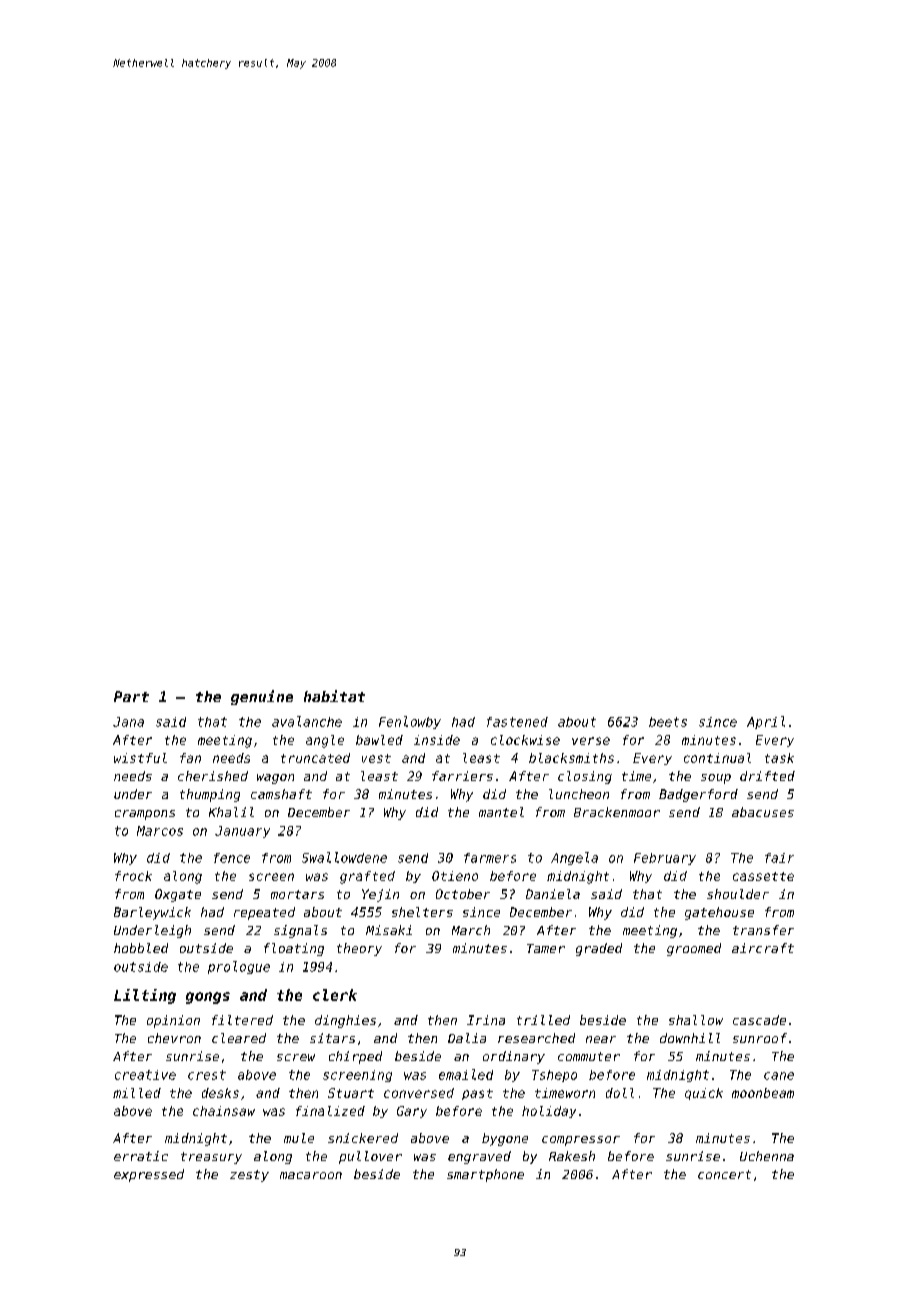  What do you see at coordinates (137, 1093) in the page?
I see `milled` at bounding box center [137, 1093].
